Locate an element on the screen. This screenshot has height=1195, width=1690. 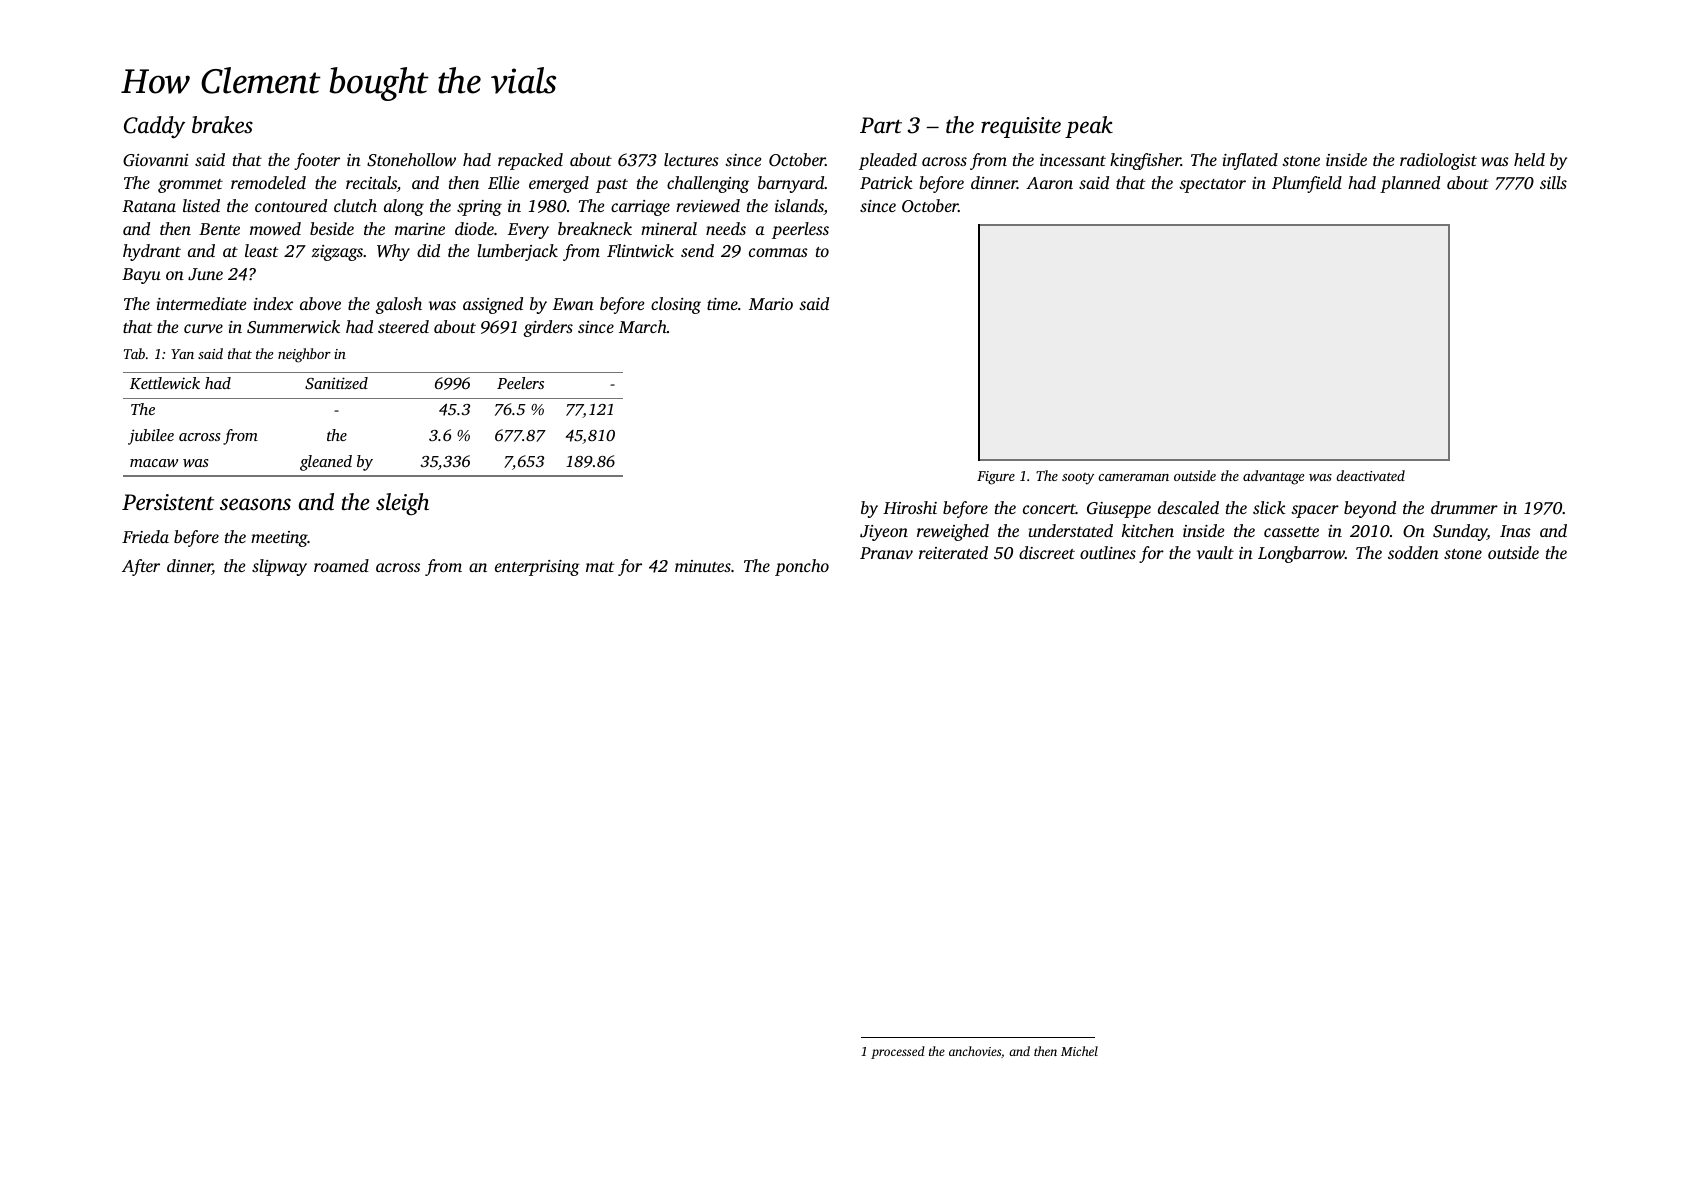
Sanitized is located at coordinates (336, 383).
